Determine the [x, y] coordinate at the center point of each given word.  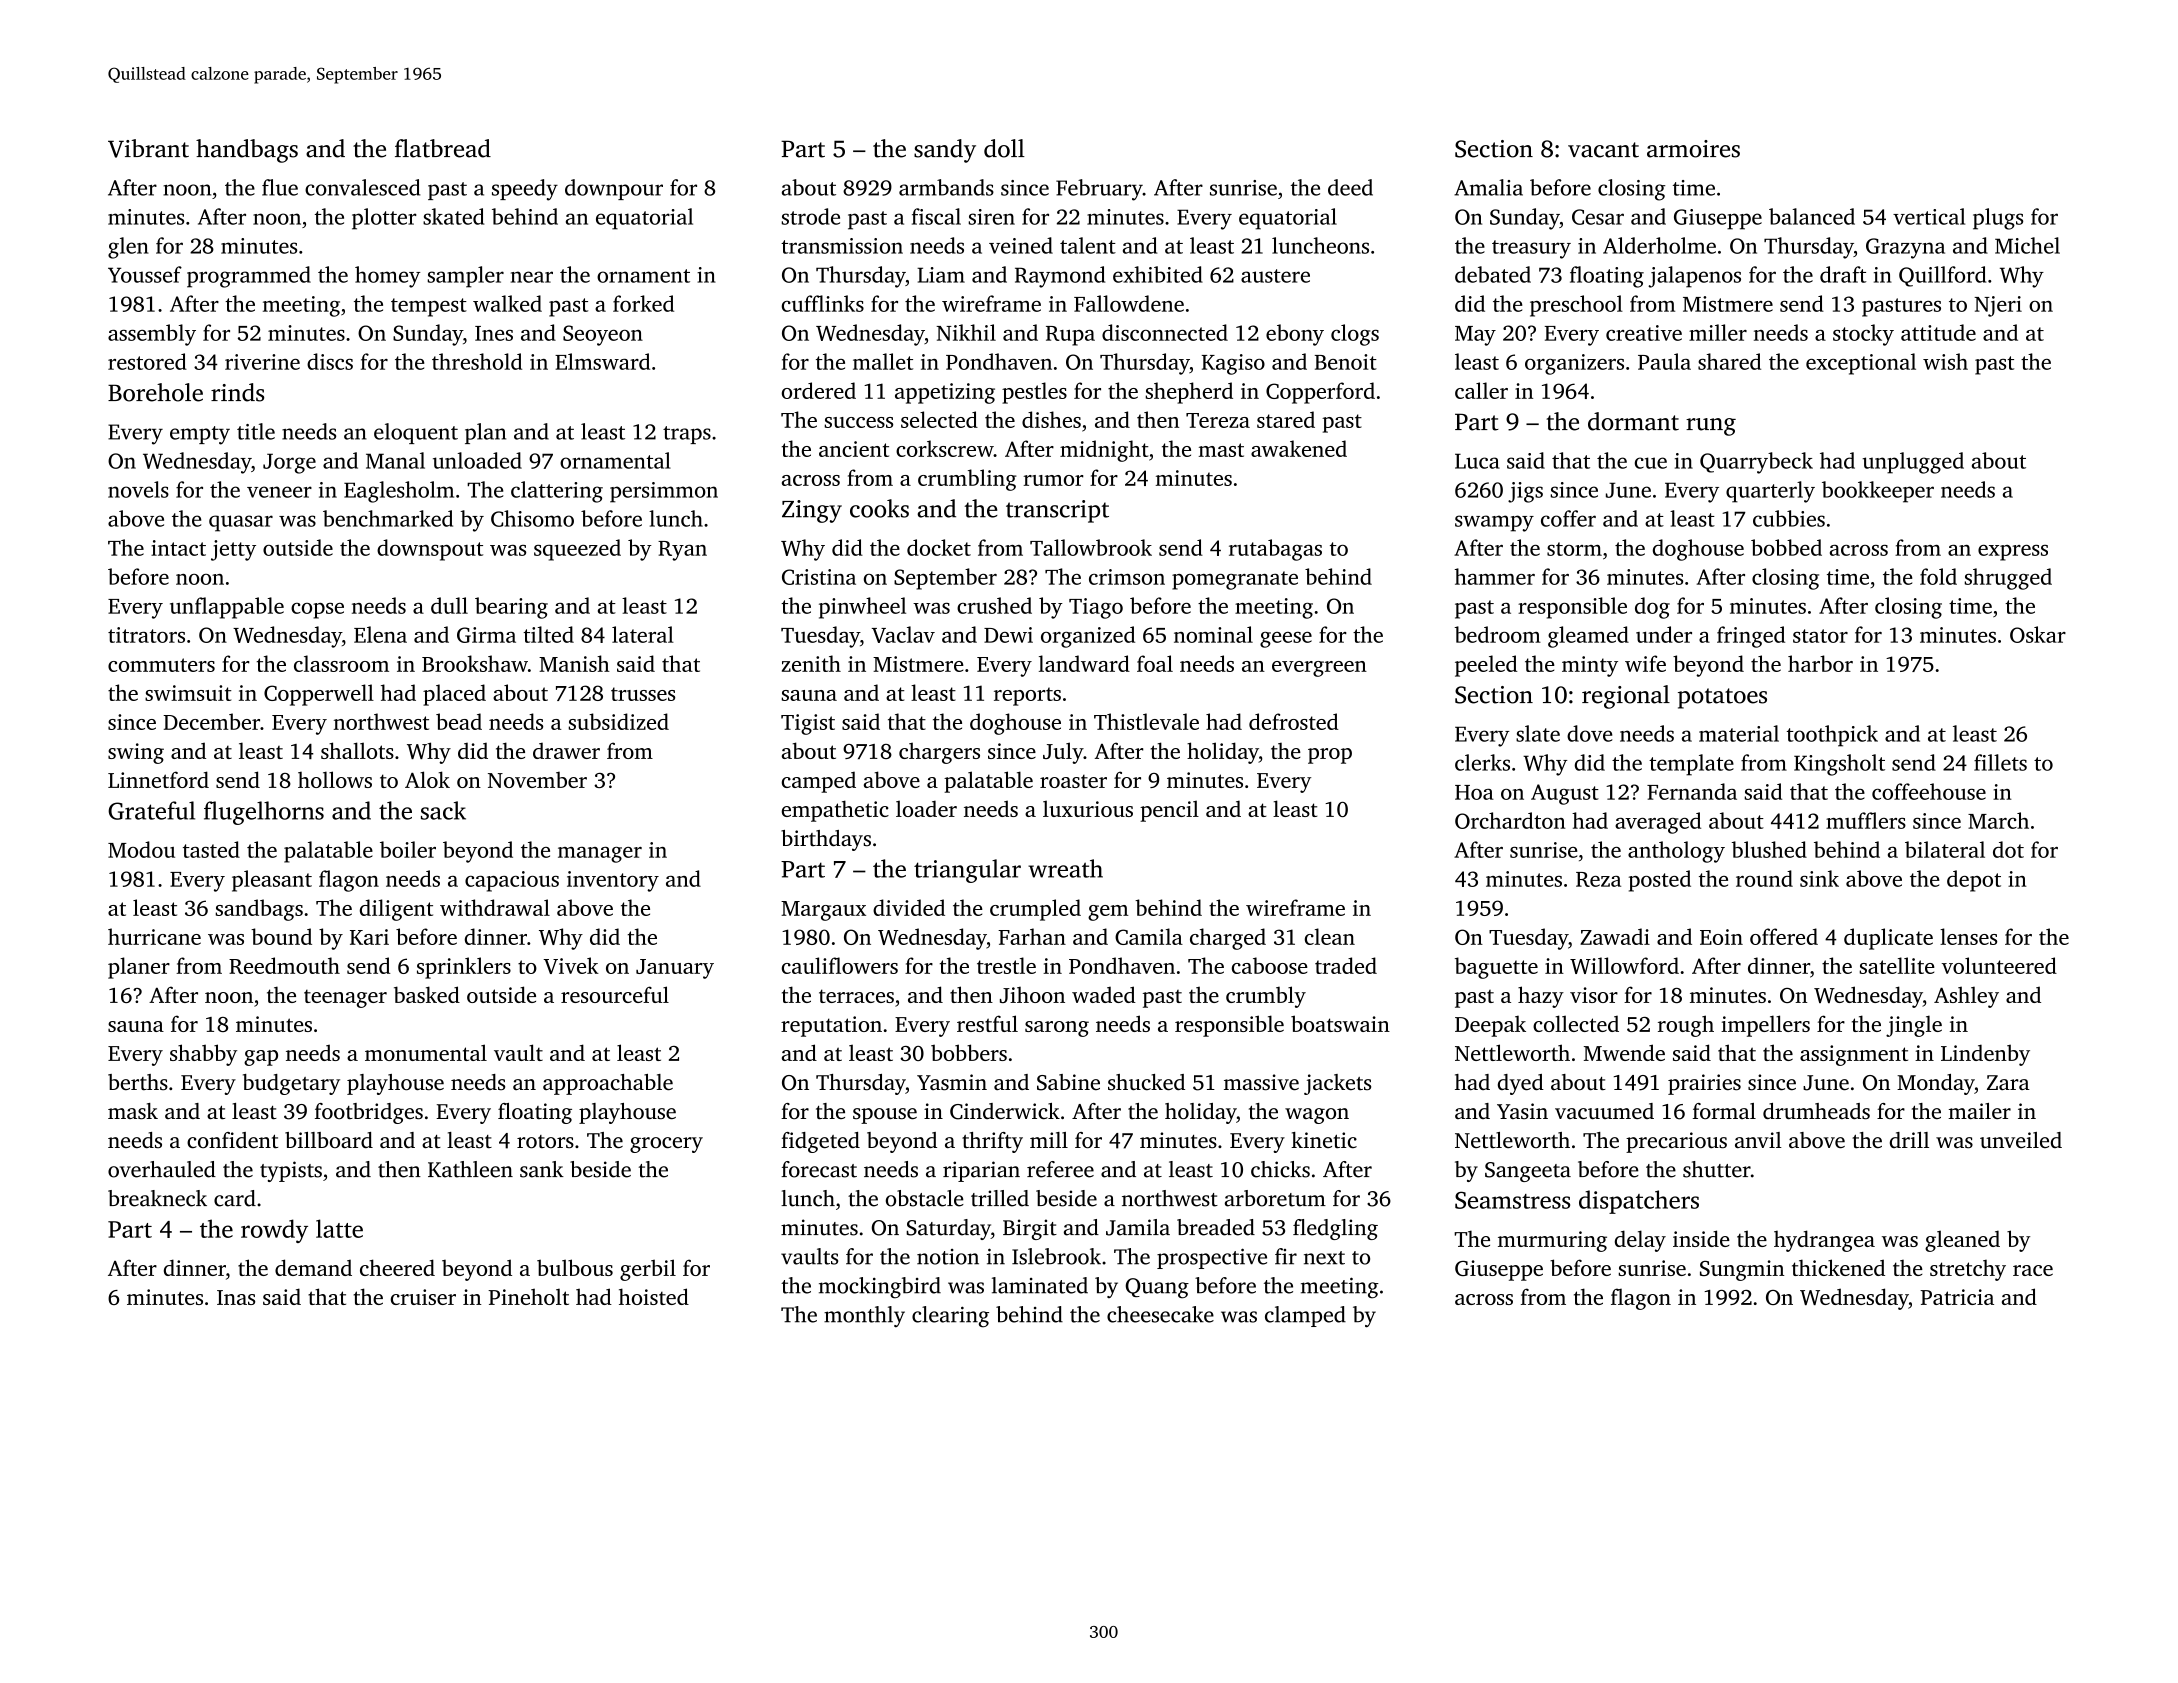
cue [1651, 463]
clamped [1305, 1316]
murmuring [1552, 1241]
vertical [1929, 216]
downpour [614, 189]
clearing [950, 1317]
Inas [236, 1297]
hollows [335, 779]
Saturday [948, 1229]
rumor [1053, 480]
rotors [545, 1142]
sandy [945, 151]
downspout [430, 550]
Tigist [808, 724]
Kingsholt [1839, 765]
